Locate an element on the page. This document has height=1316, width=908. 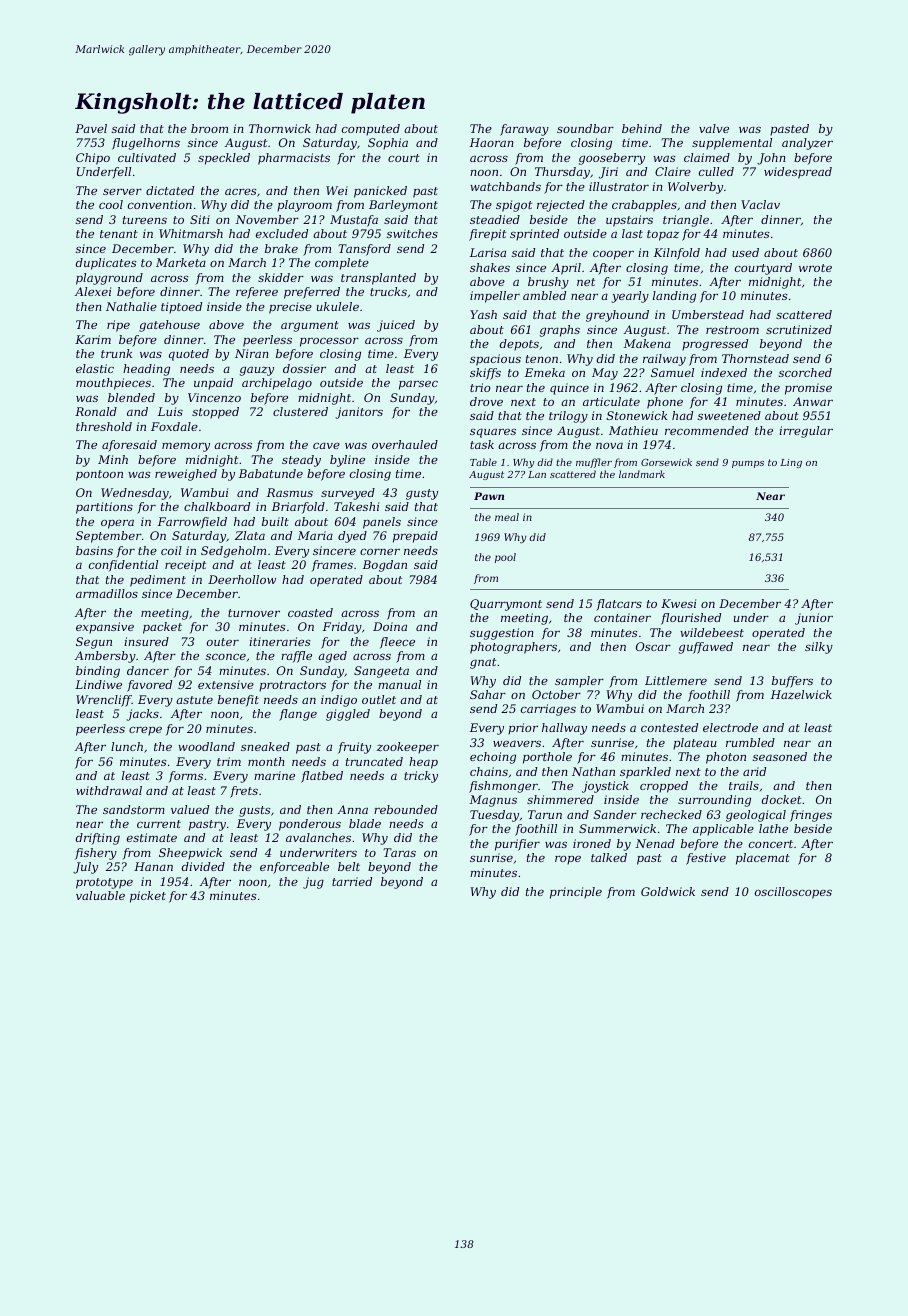
analyzer is located at coordinates (807, 144).
